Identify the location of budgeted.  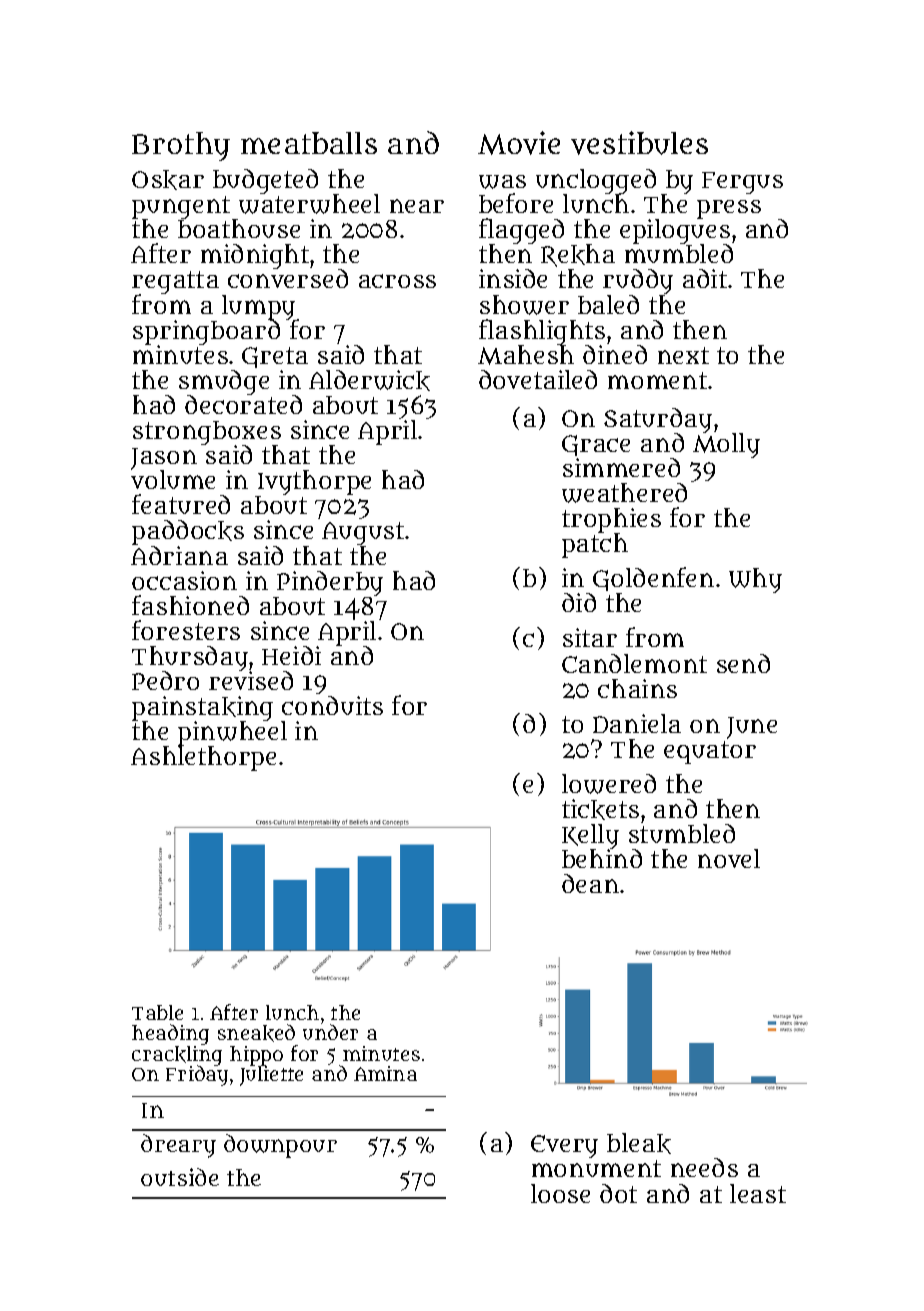
(265, 181).
